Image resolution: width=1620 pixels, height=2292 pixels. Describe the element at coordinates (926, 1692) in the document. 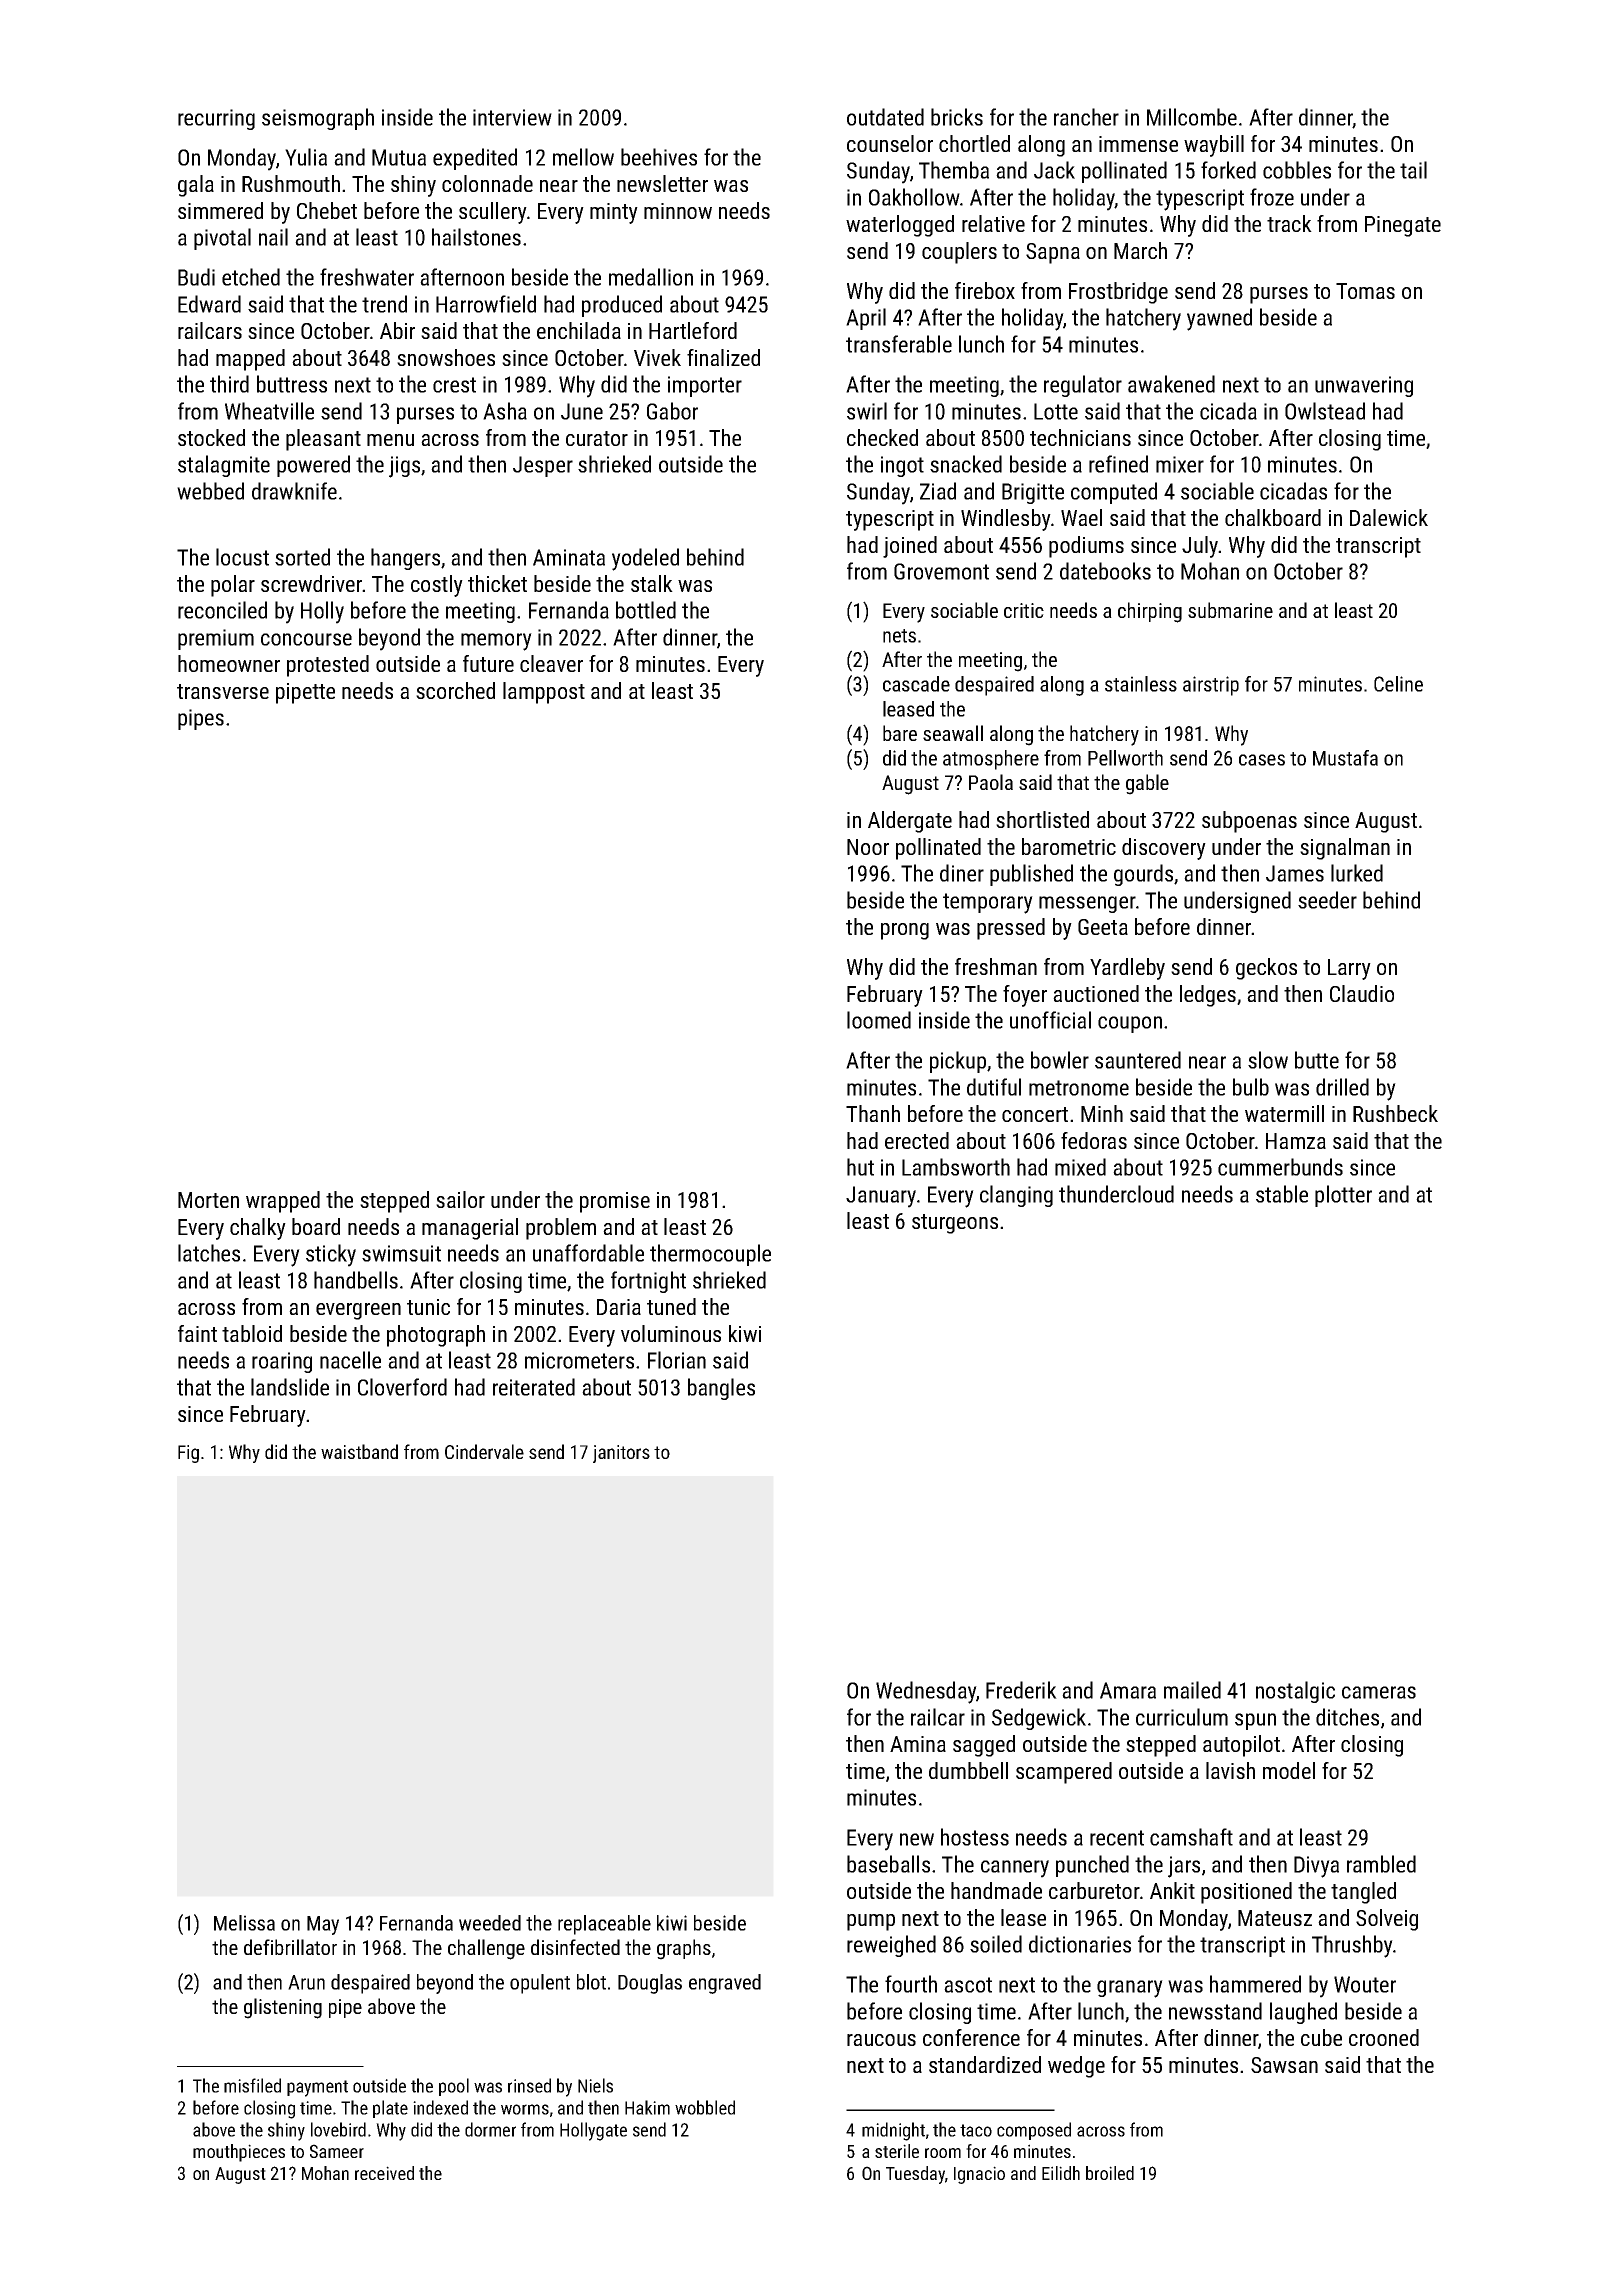

I see `Wednesday` at that location.
